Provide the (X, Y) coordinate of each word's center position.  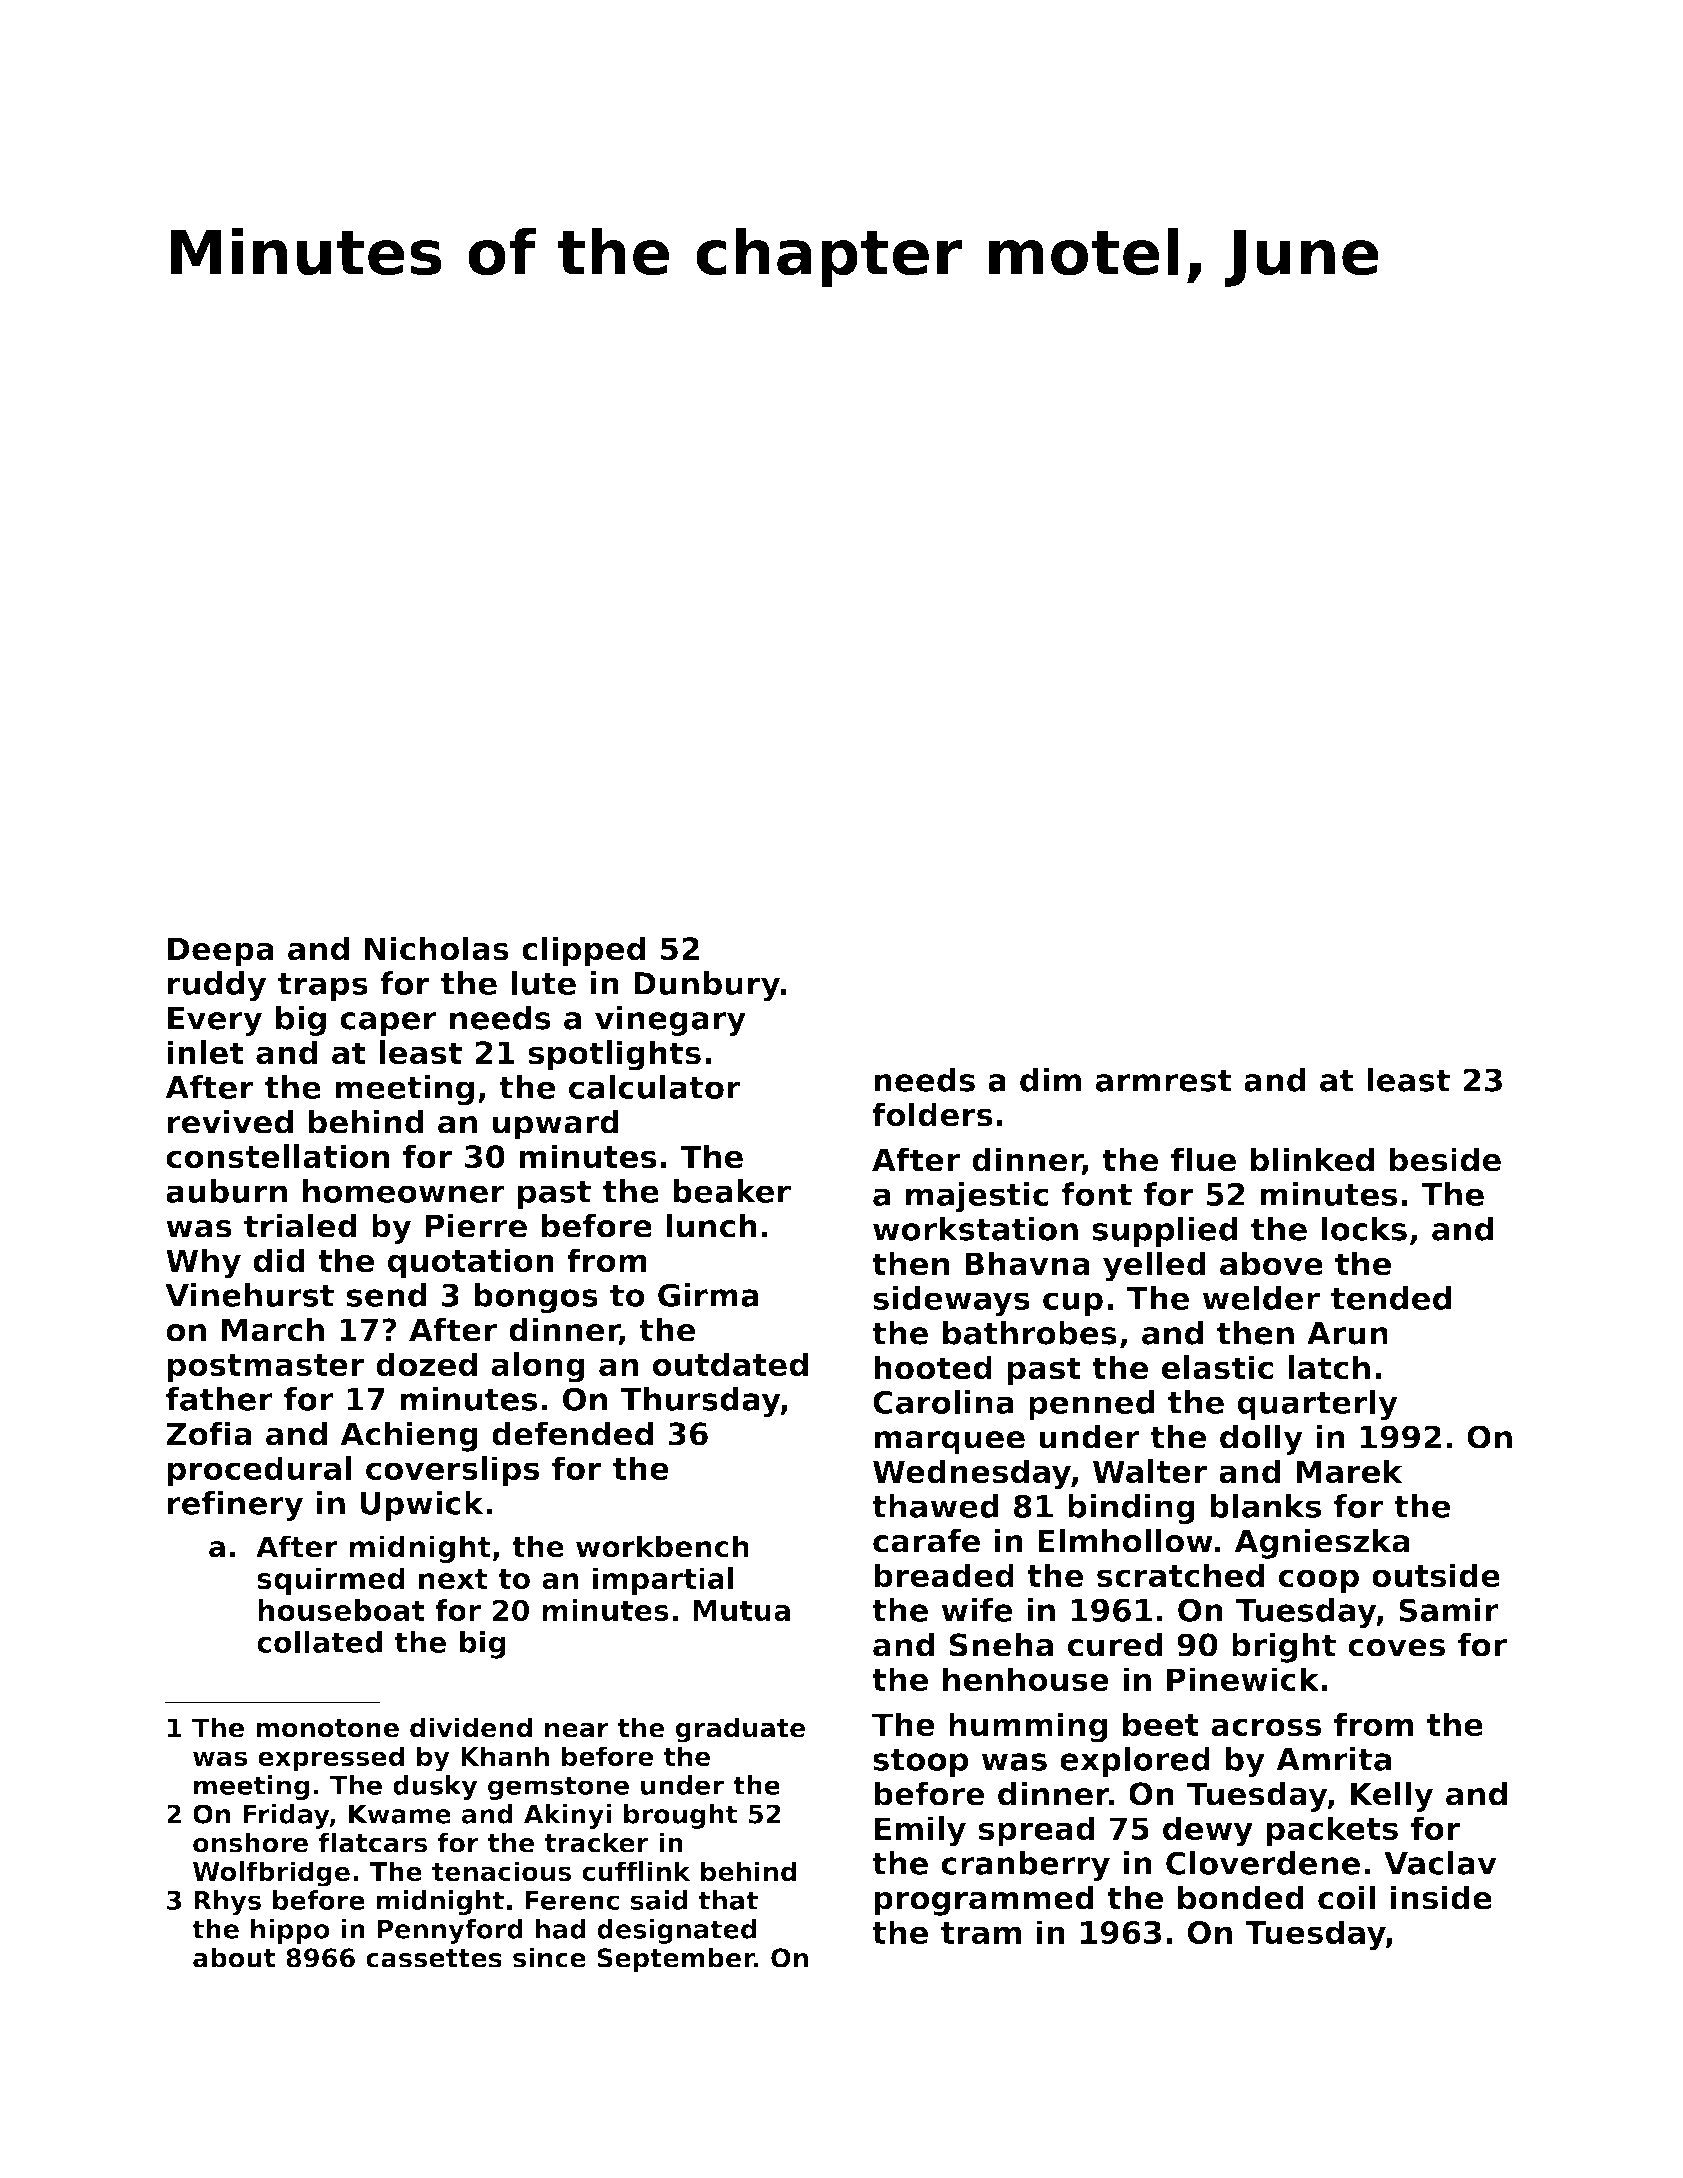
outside (1436, 1575)
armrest (1164, 1080)
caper (388, 1024)
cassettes (434, 1958)
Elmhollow (1125, 1540)
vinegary (670, 1021)
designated (676, 1931)
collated (319, 1642)
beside (1445, 1159)
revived (230, 1122)
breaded (944, 1575)
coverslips (453, 1471)
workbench (662, 1546)
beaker (732, 1191)
